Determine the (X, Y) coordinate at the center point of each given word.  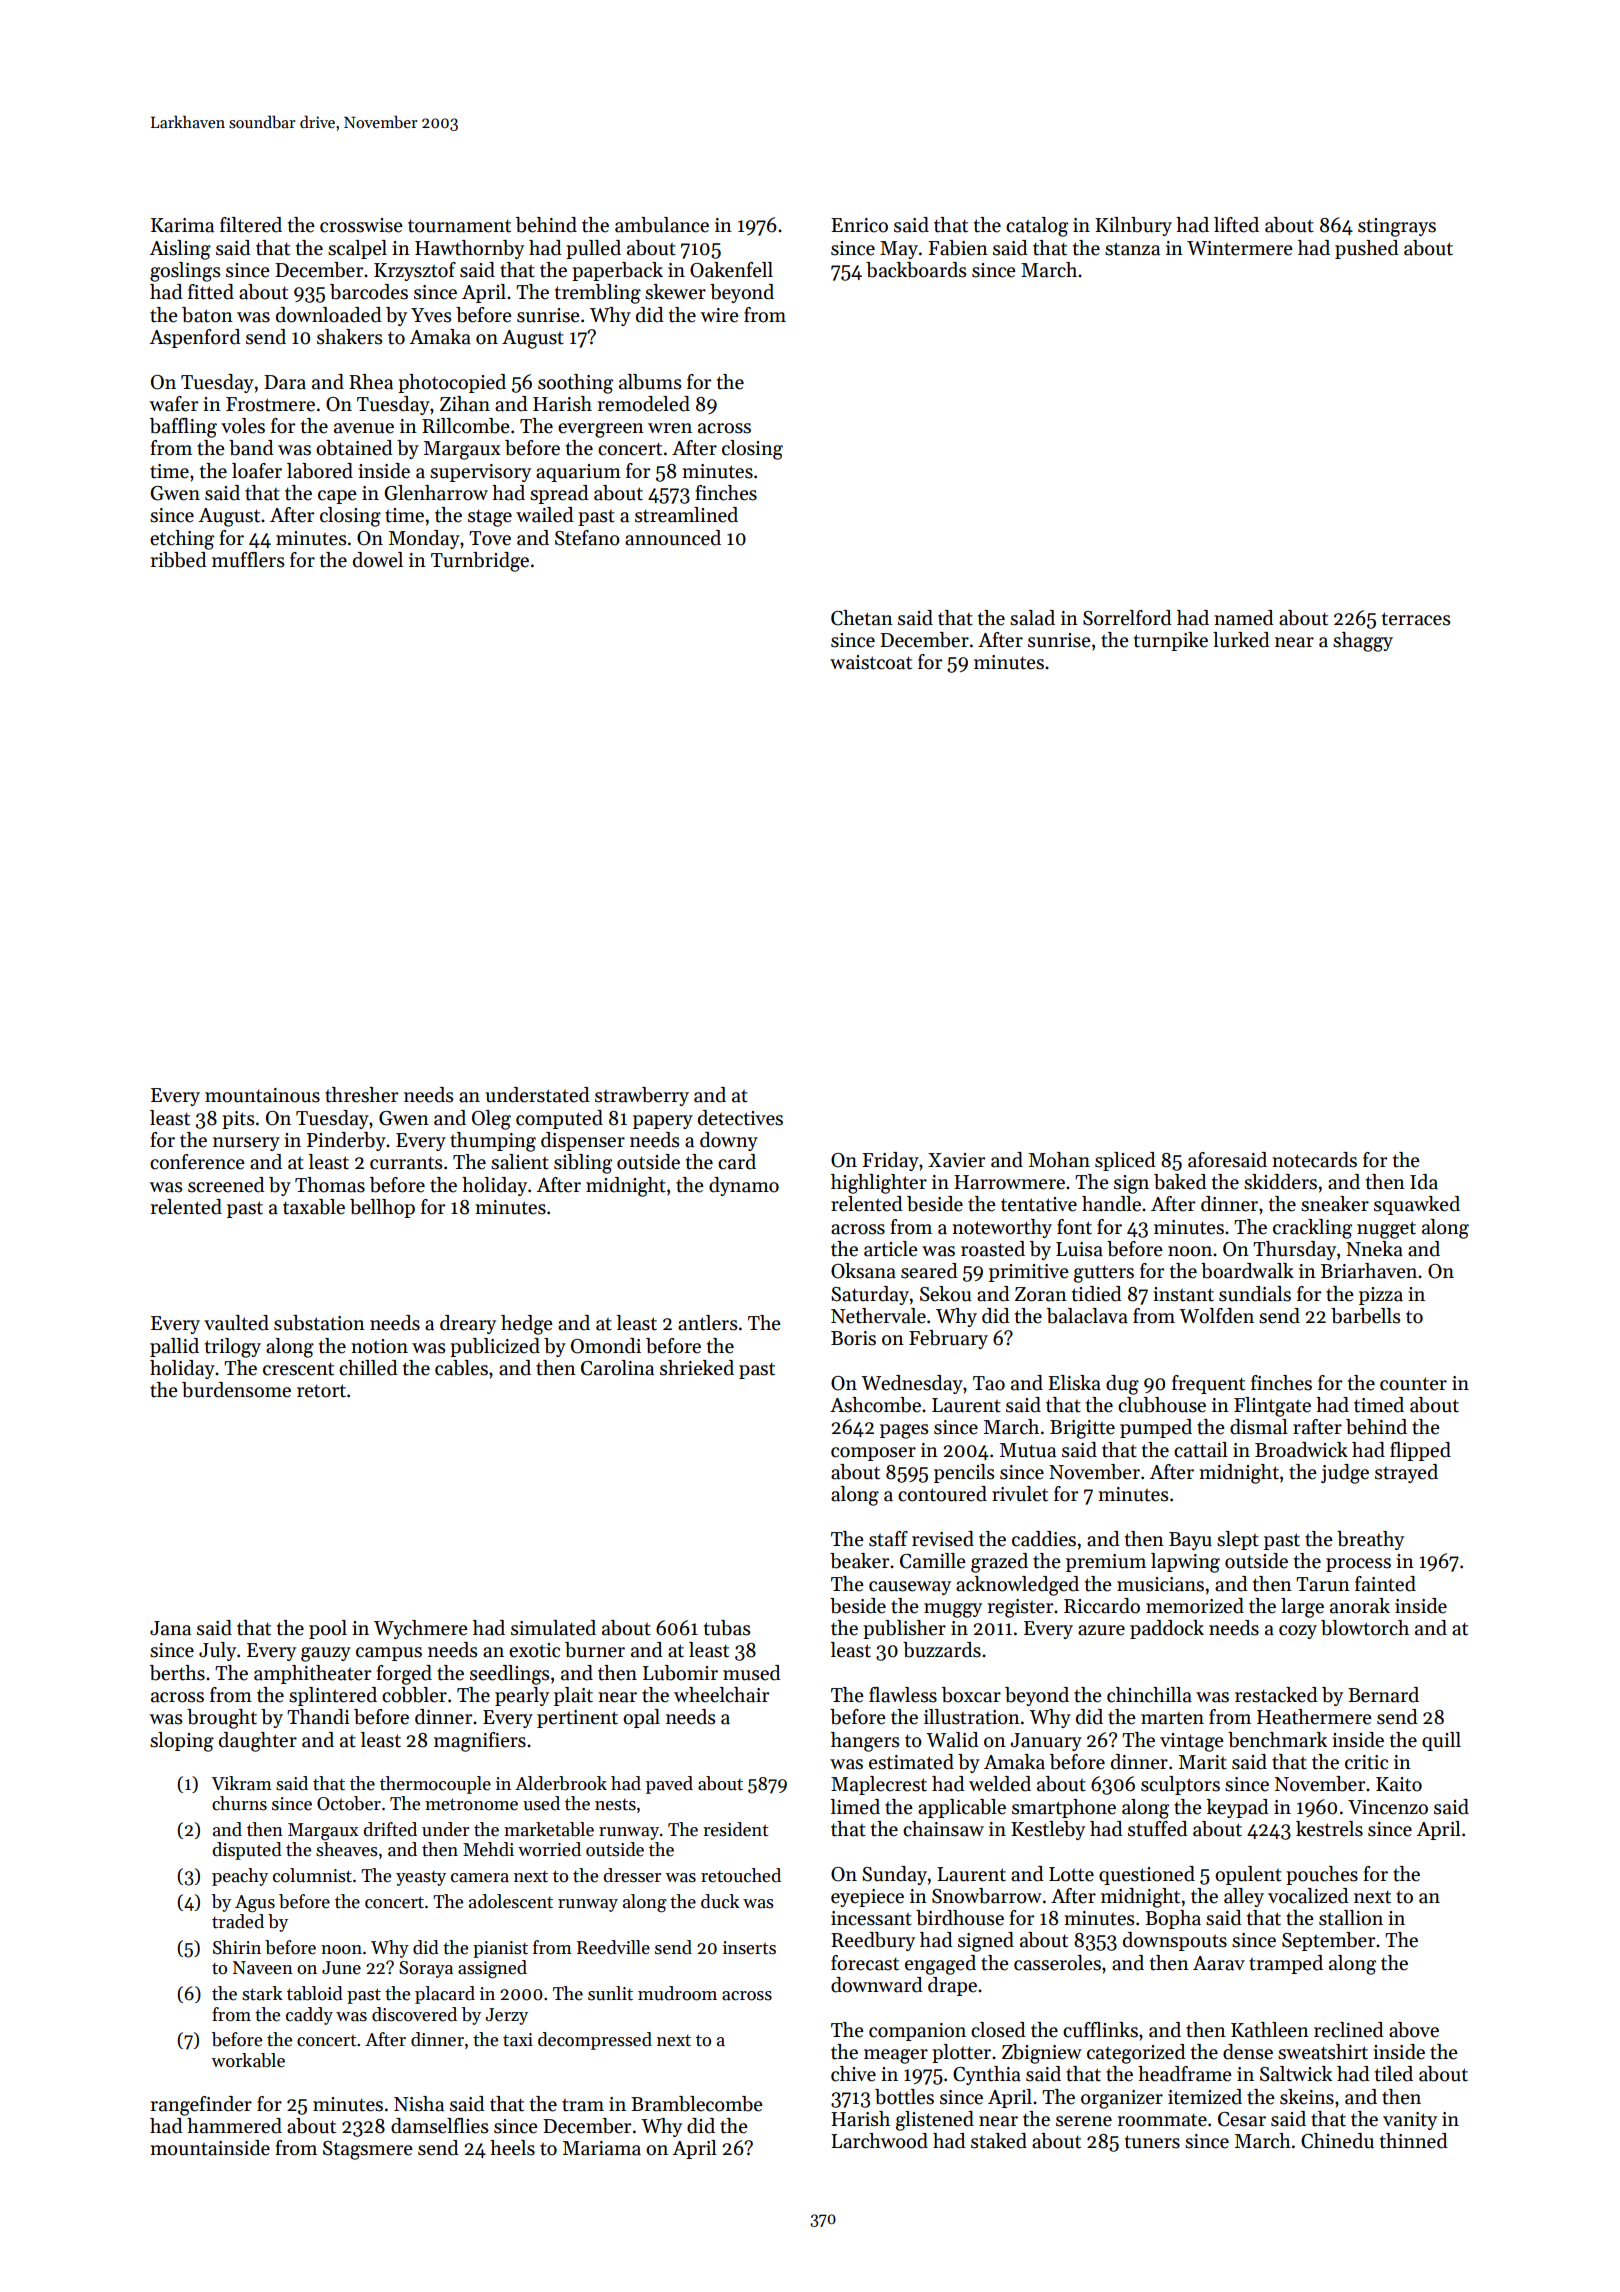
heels (512, 2148)
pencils (964, 1473)
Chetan (862, 618)
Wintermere (1240, 248)
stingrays (1397, 227)
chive (853, 2074)
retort (321, 1391)
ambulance (662, 225)
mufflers (248, 560)
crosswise (361, 225)
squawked (1417, 1205)
